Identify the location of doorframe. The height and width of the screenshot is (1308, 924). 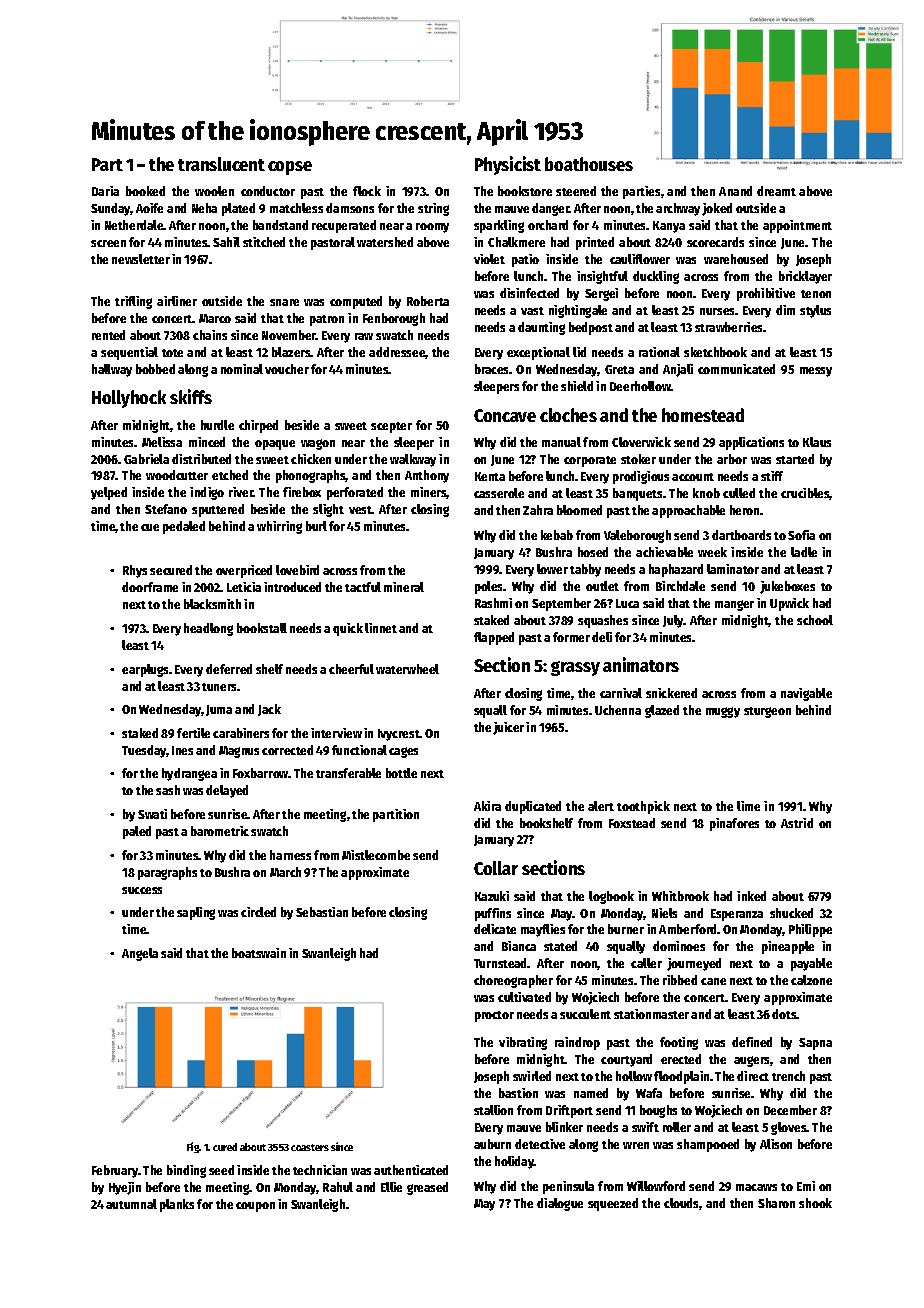
(150, 587).
